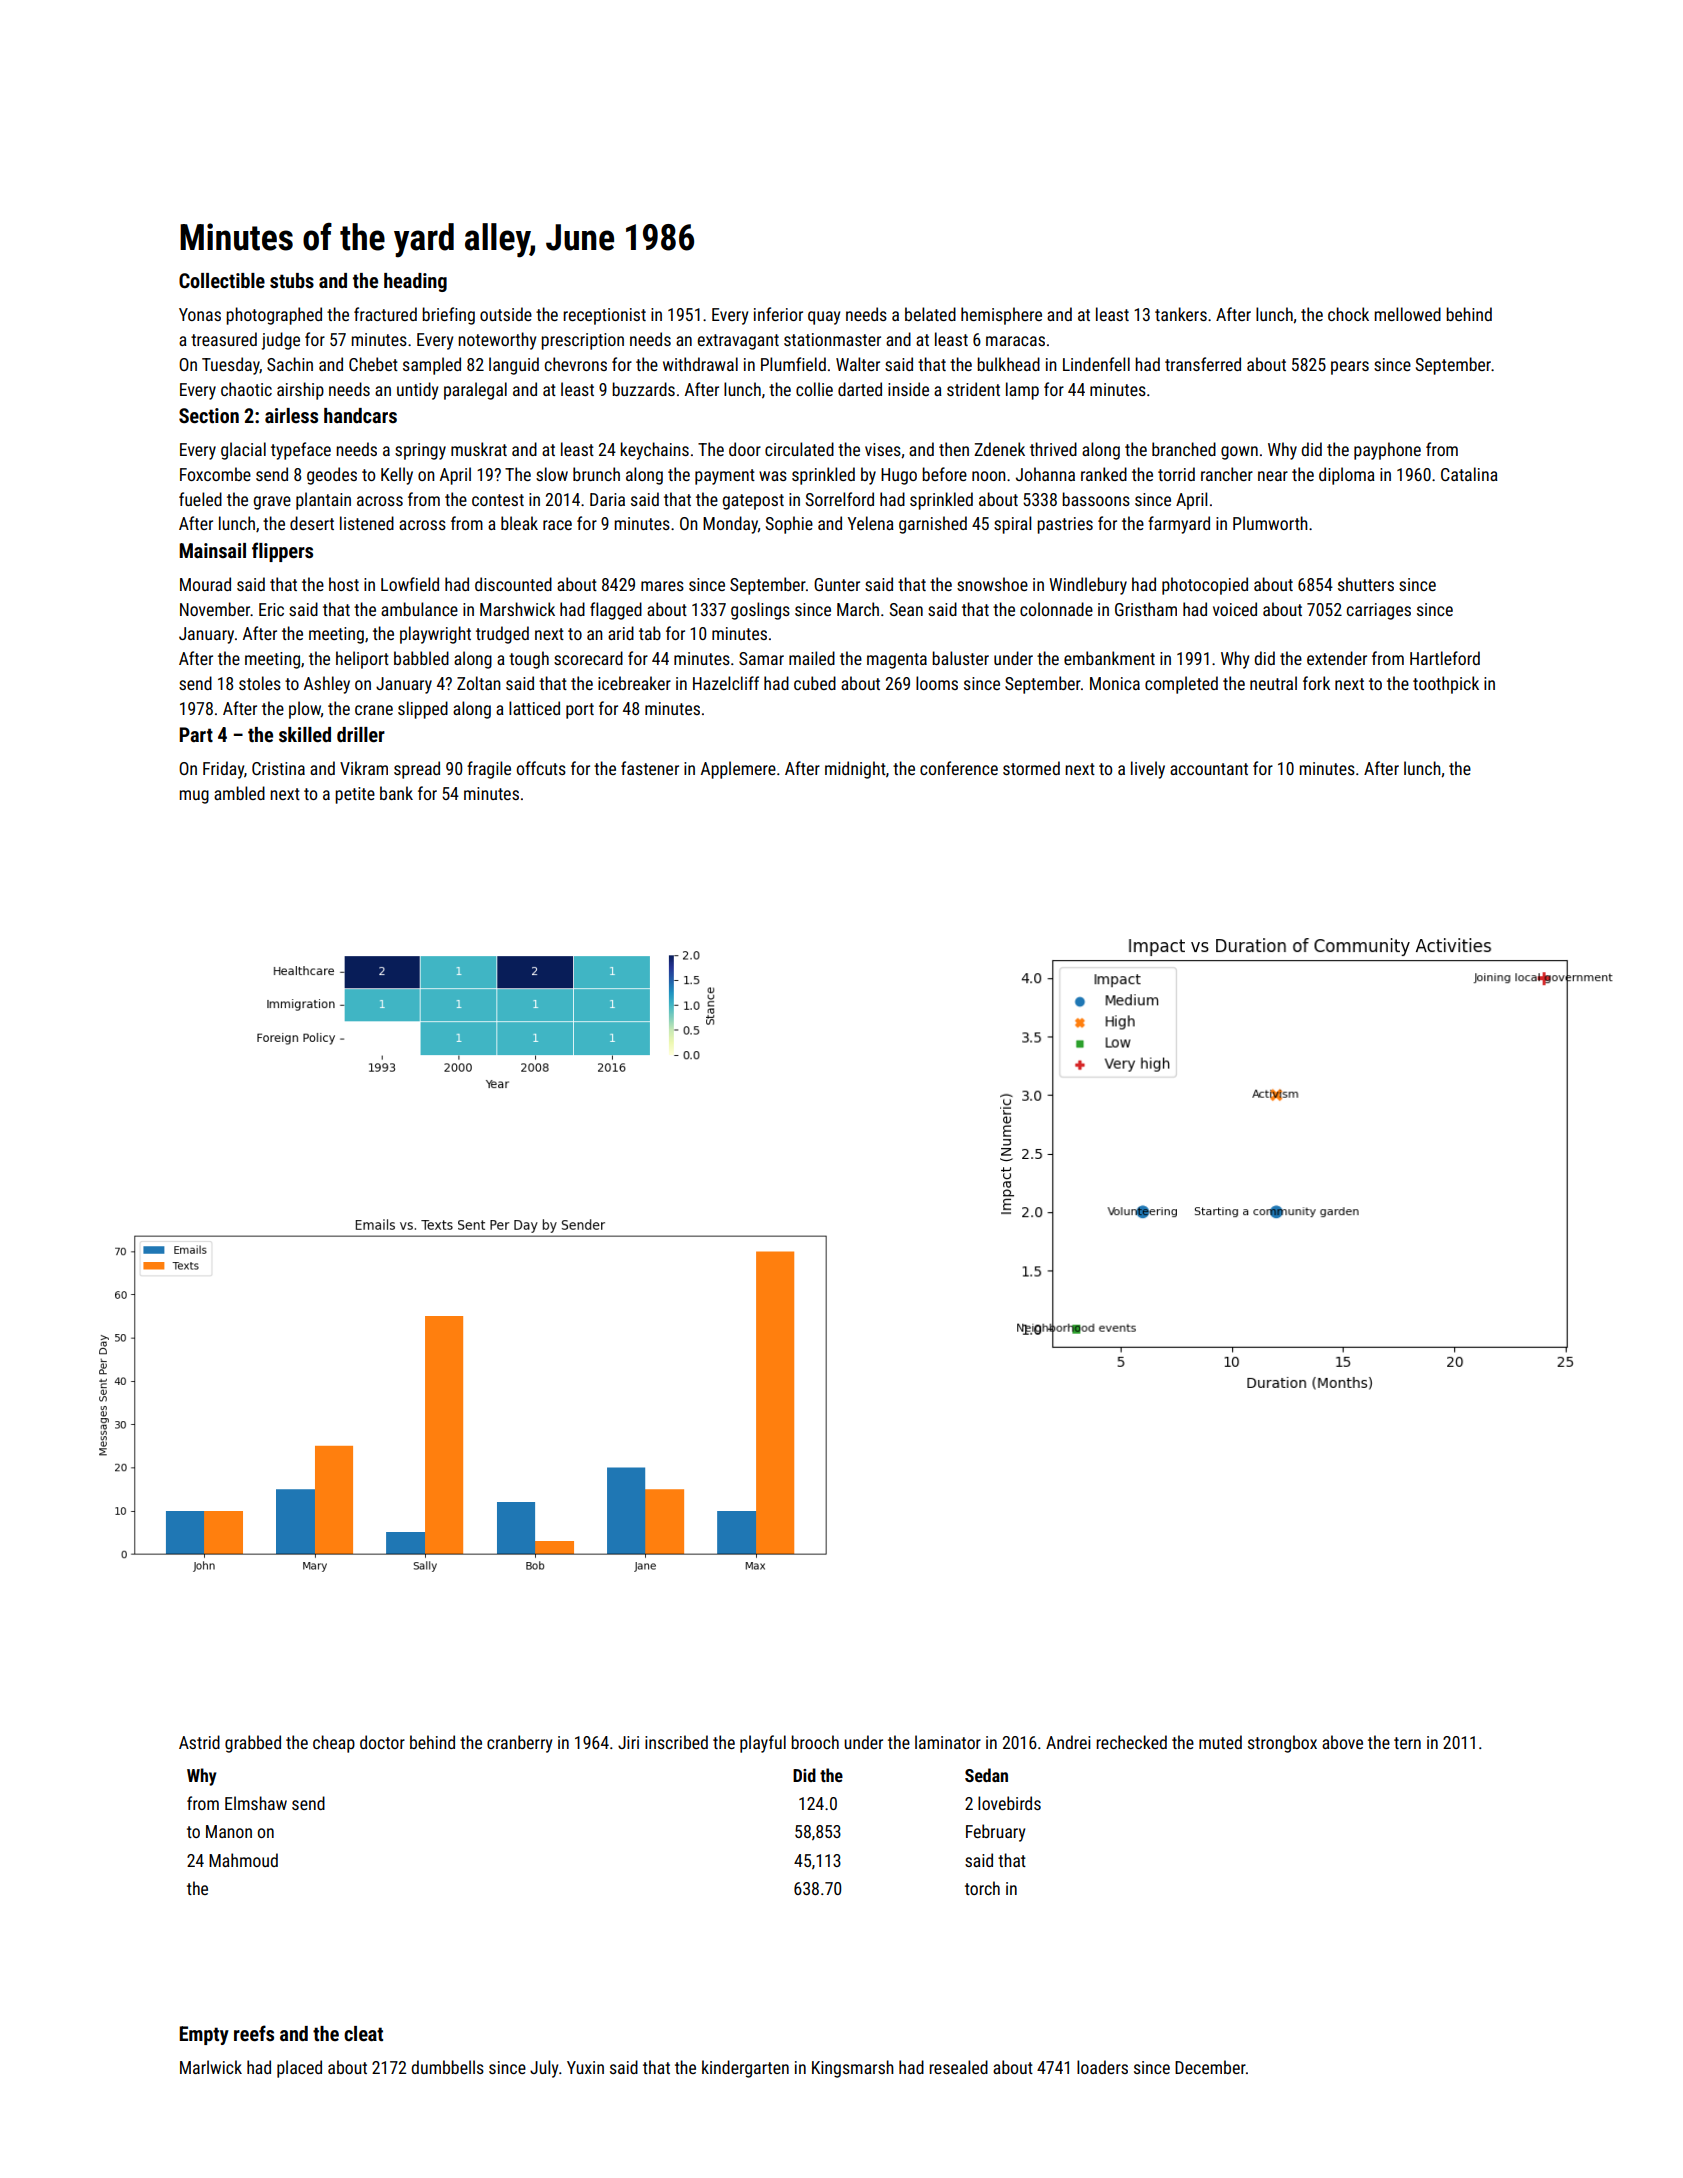 Image resolution: width=1683 pixels, height=2178 pixels. Describe the element at coordinates (355, 795) in the page. I see `petite` at that location.
